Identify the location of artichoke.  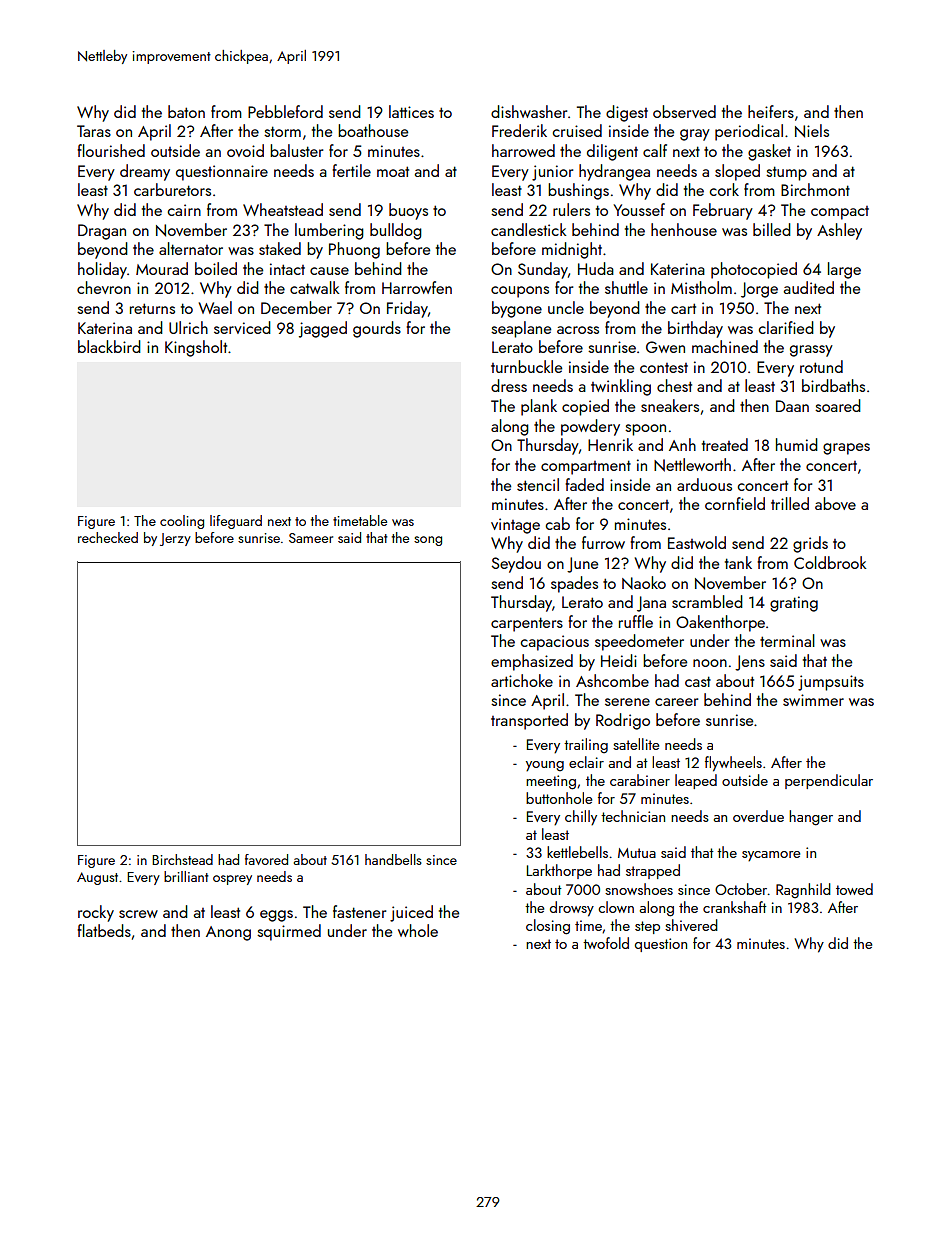
(522, 680).
